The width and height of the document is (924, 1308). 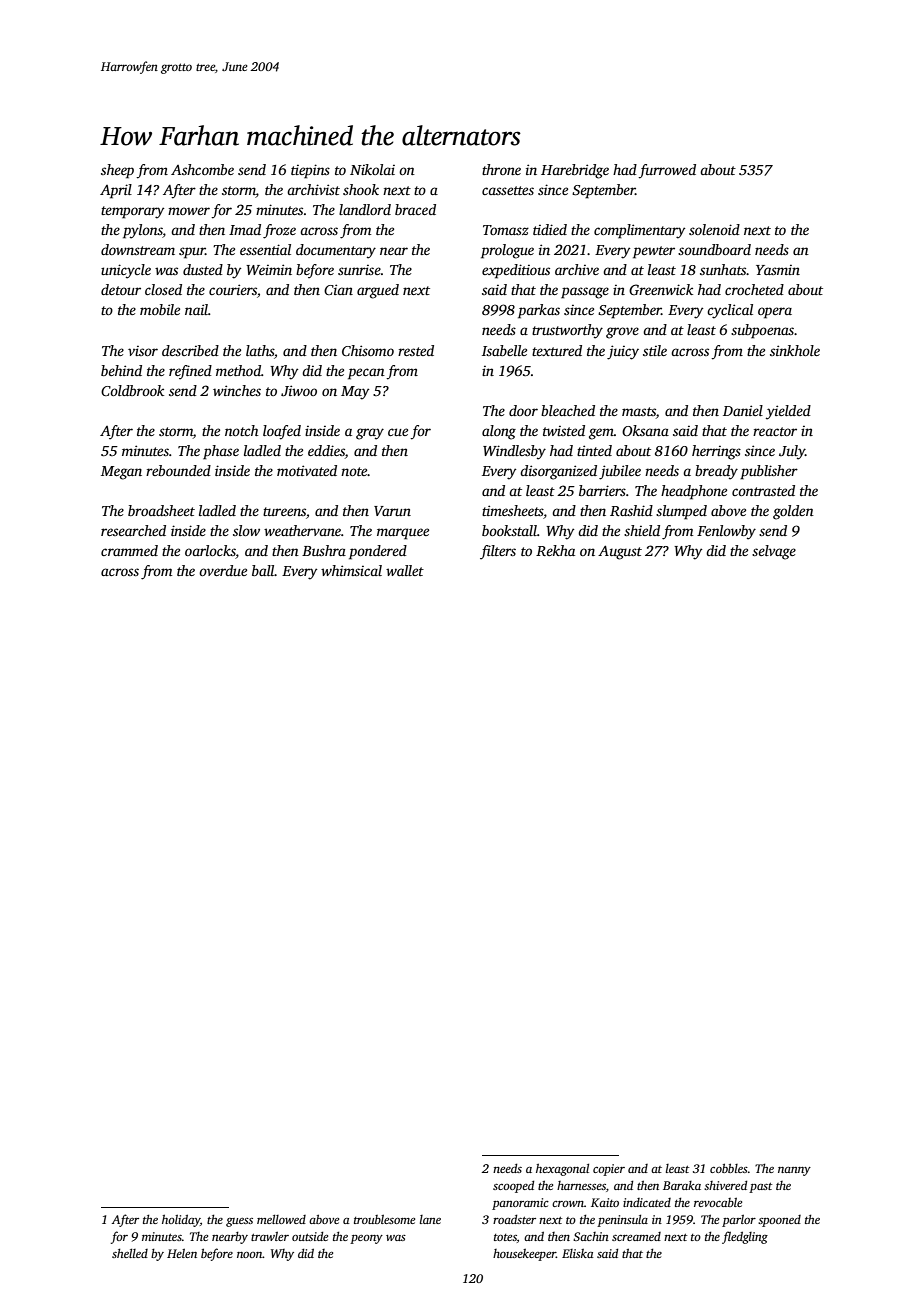 What do you see at coordinates (763, 490) in the document?
I see `contrasted` at bounding box center [763, 490].
